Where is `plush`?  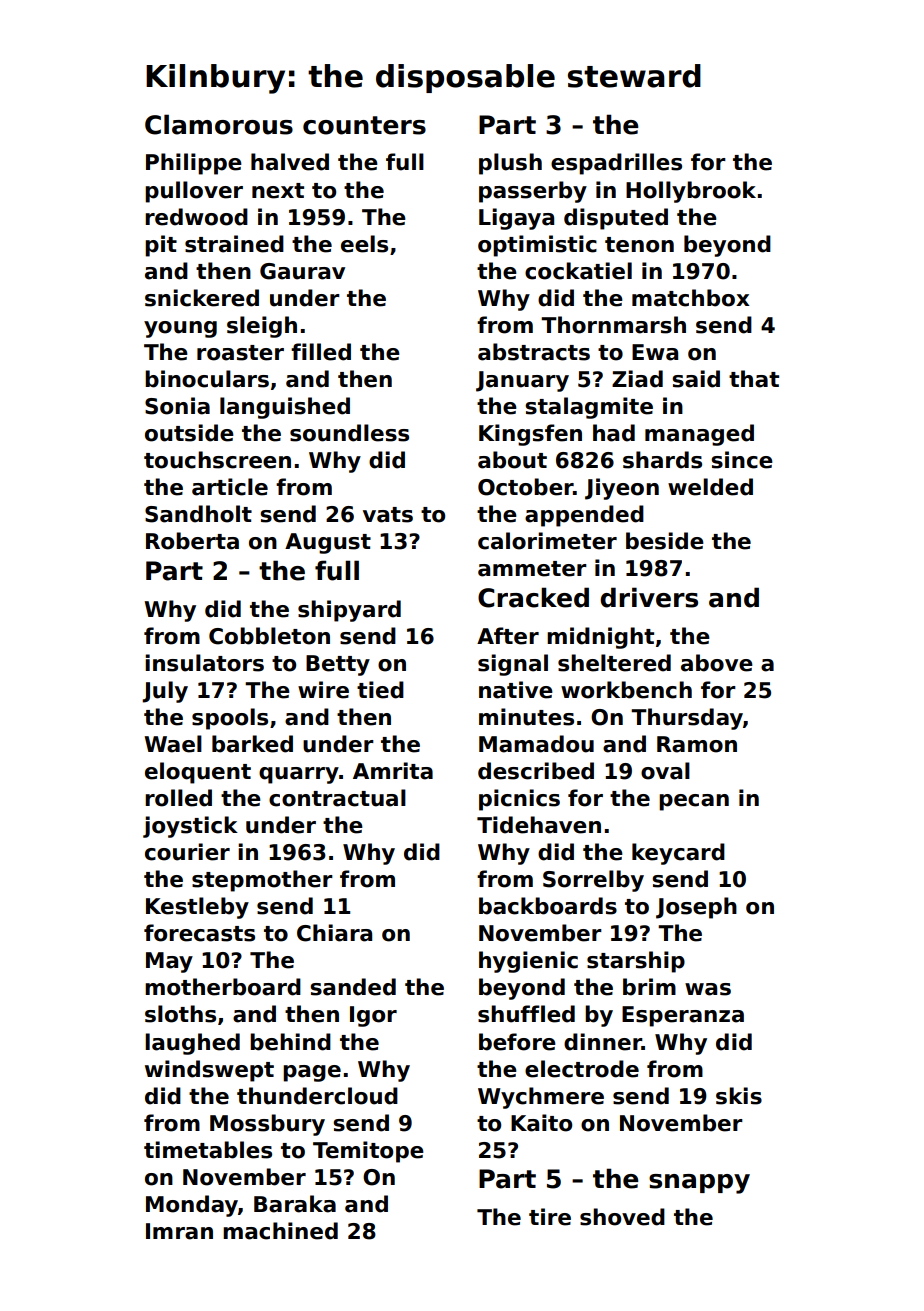 plush is located at coordinates (510, 164).
